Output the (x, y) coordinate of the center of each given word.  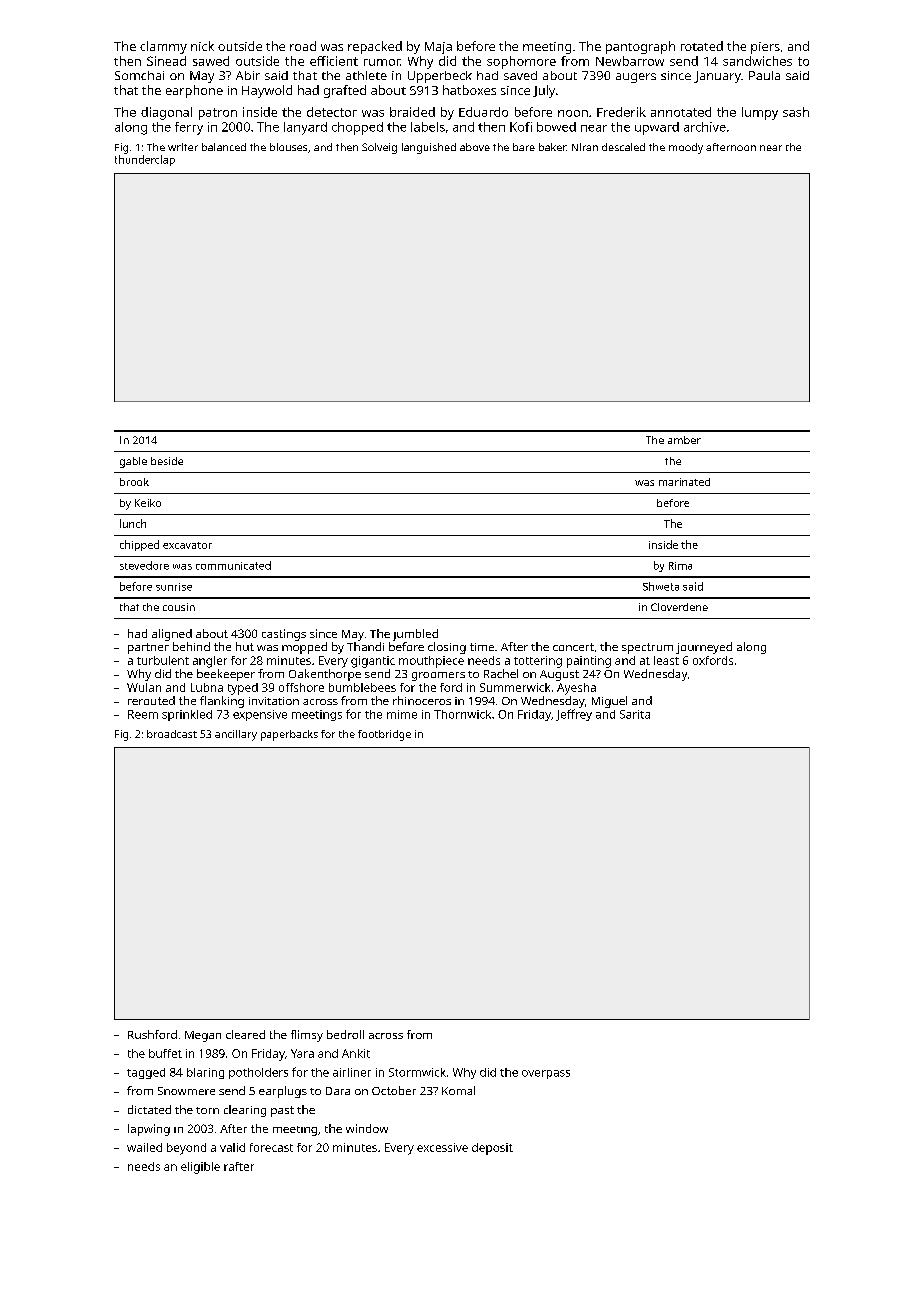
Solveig (379, 148)
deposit (492, 1149)
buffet (165, 1053)
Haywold (267, 91)
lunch (133, 523)
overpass (546, 1074)
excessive (442, 1147)
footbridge (384, 735)
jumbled (415, 635)
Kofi (521, 127)
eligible (200, 1168)
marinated (684, 482)
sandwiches (757, 61)
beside (167, 461)
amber (684, 440)
